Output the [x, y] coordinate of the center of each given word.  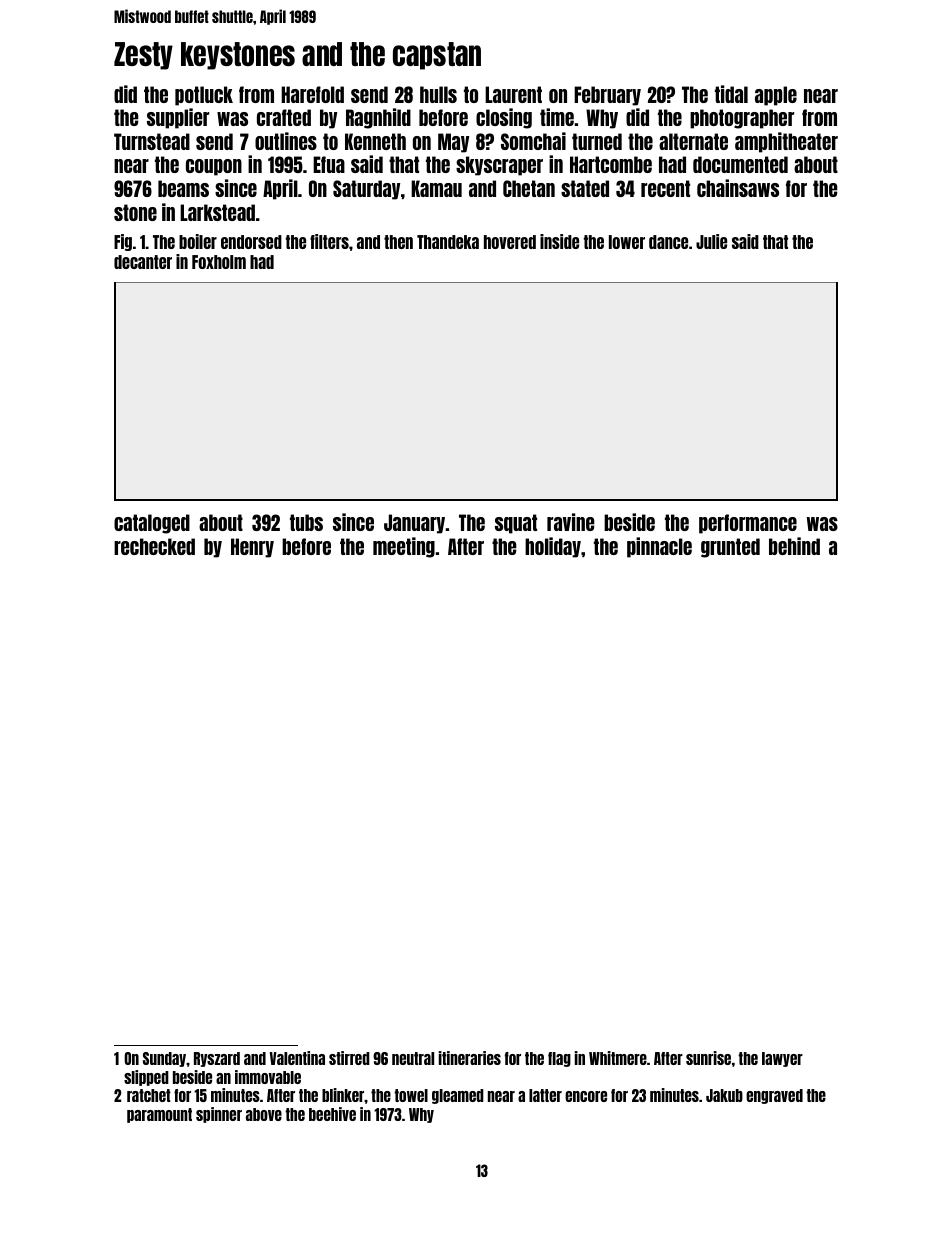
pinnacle [659, 547]
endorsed [251, 242]
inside [559, 241]
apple [776, 96]
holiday [553, 547]
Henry [252, 548]
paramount [159, 1115]
